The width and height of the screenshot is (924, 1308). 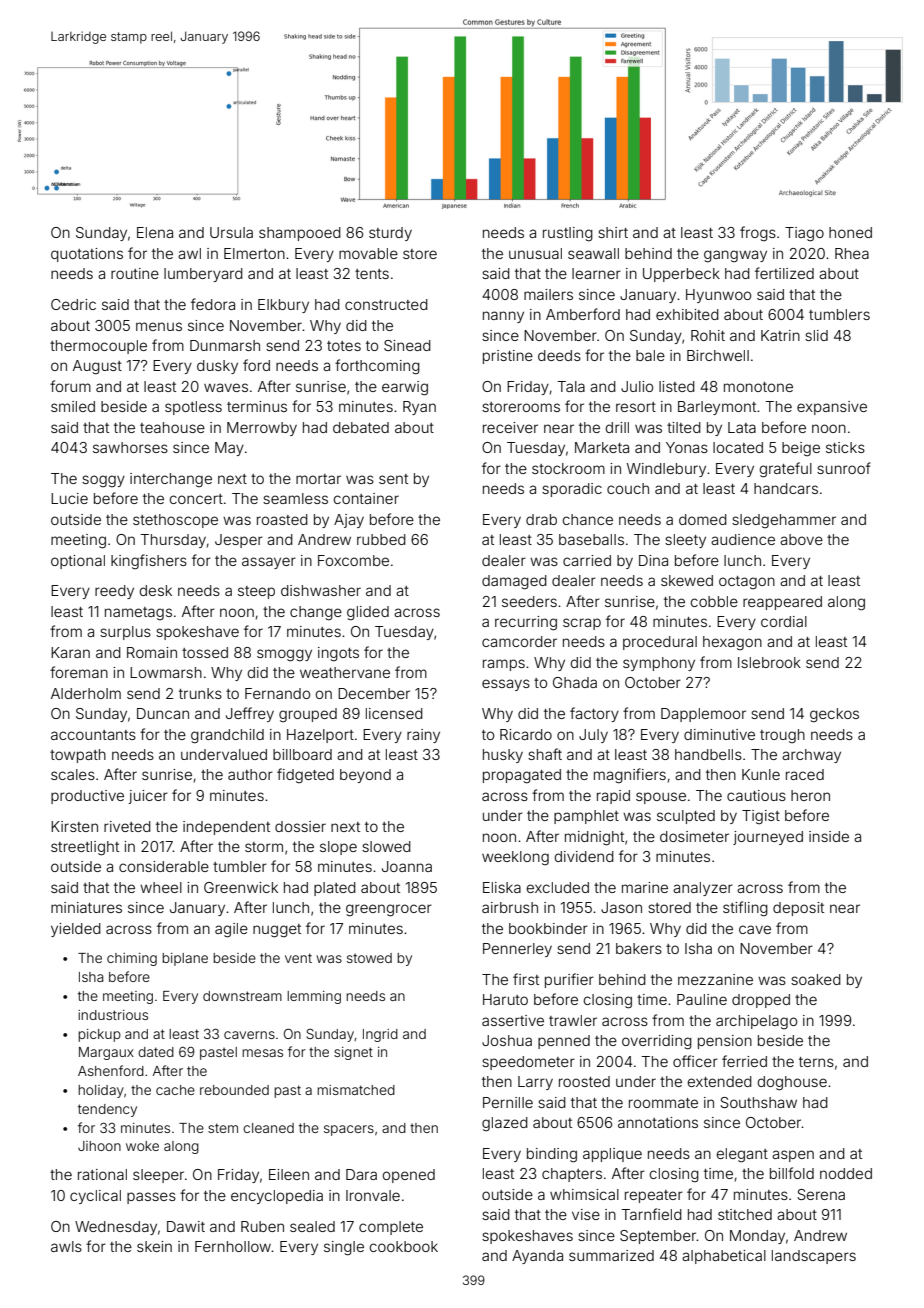 I want to click on wheel, so click(x=161, y=887).
